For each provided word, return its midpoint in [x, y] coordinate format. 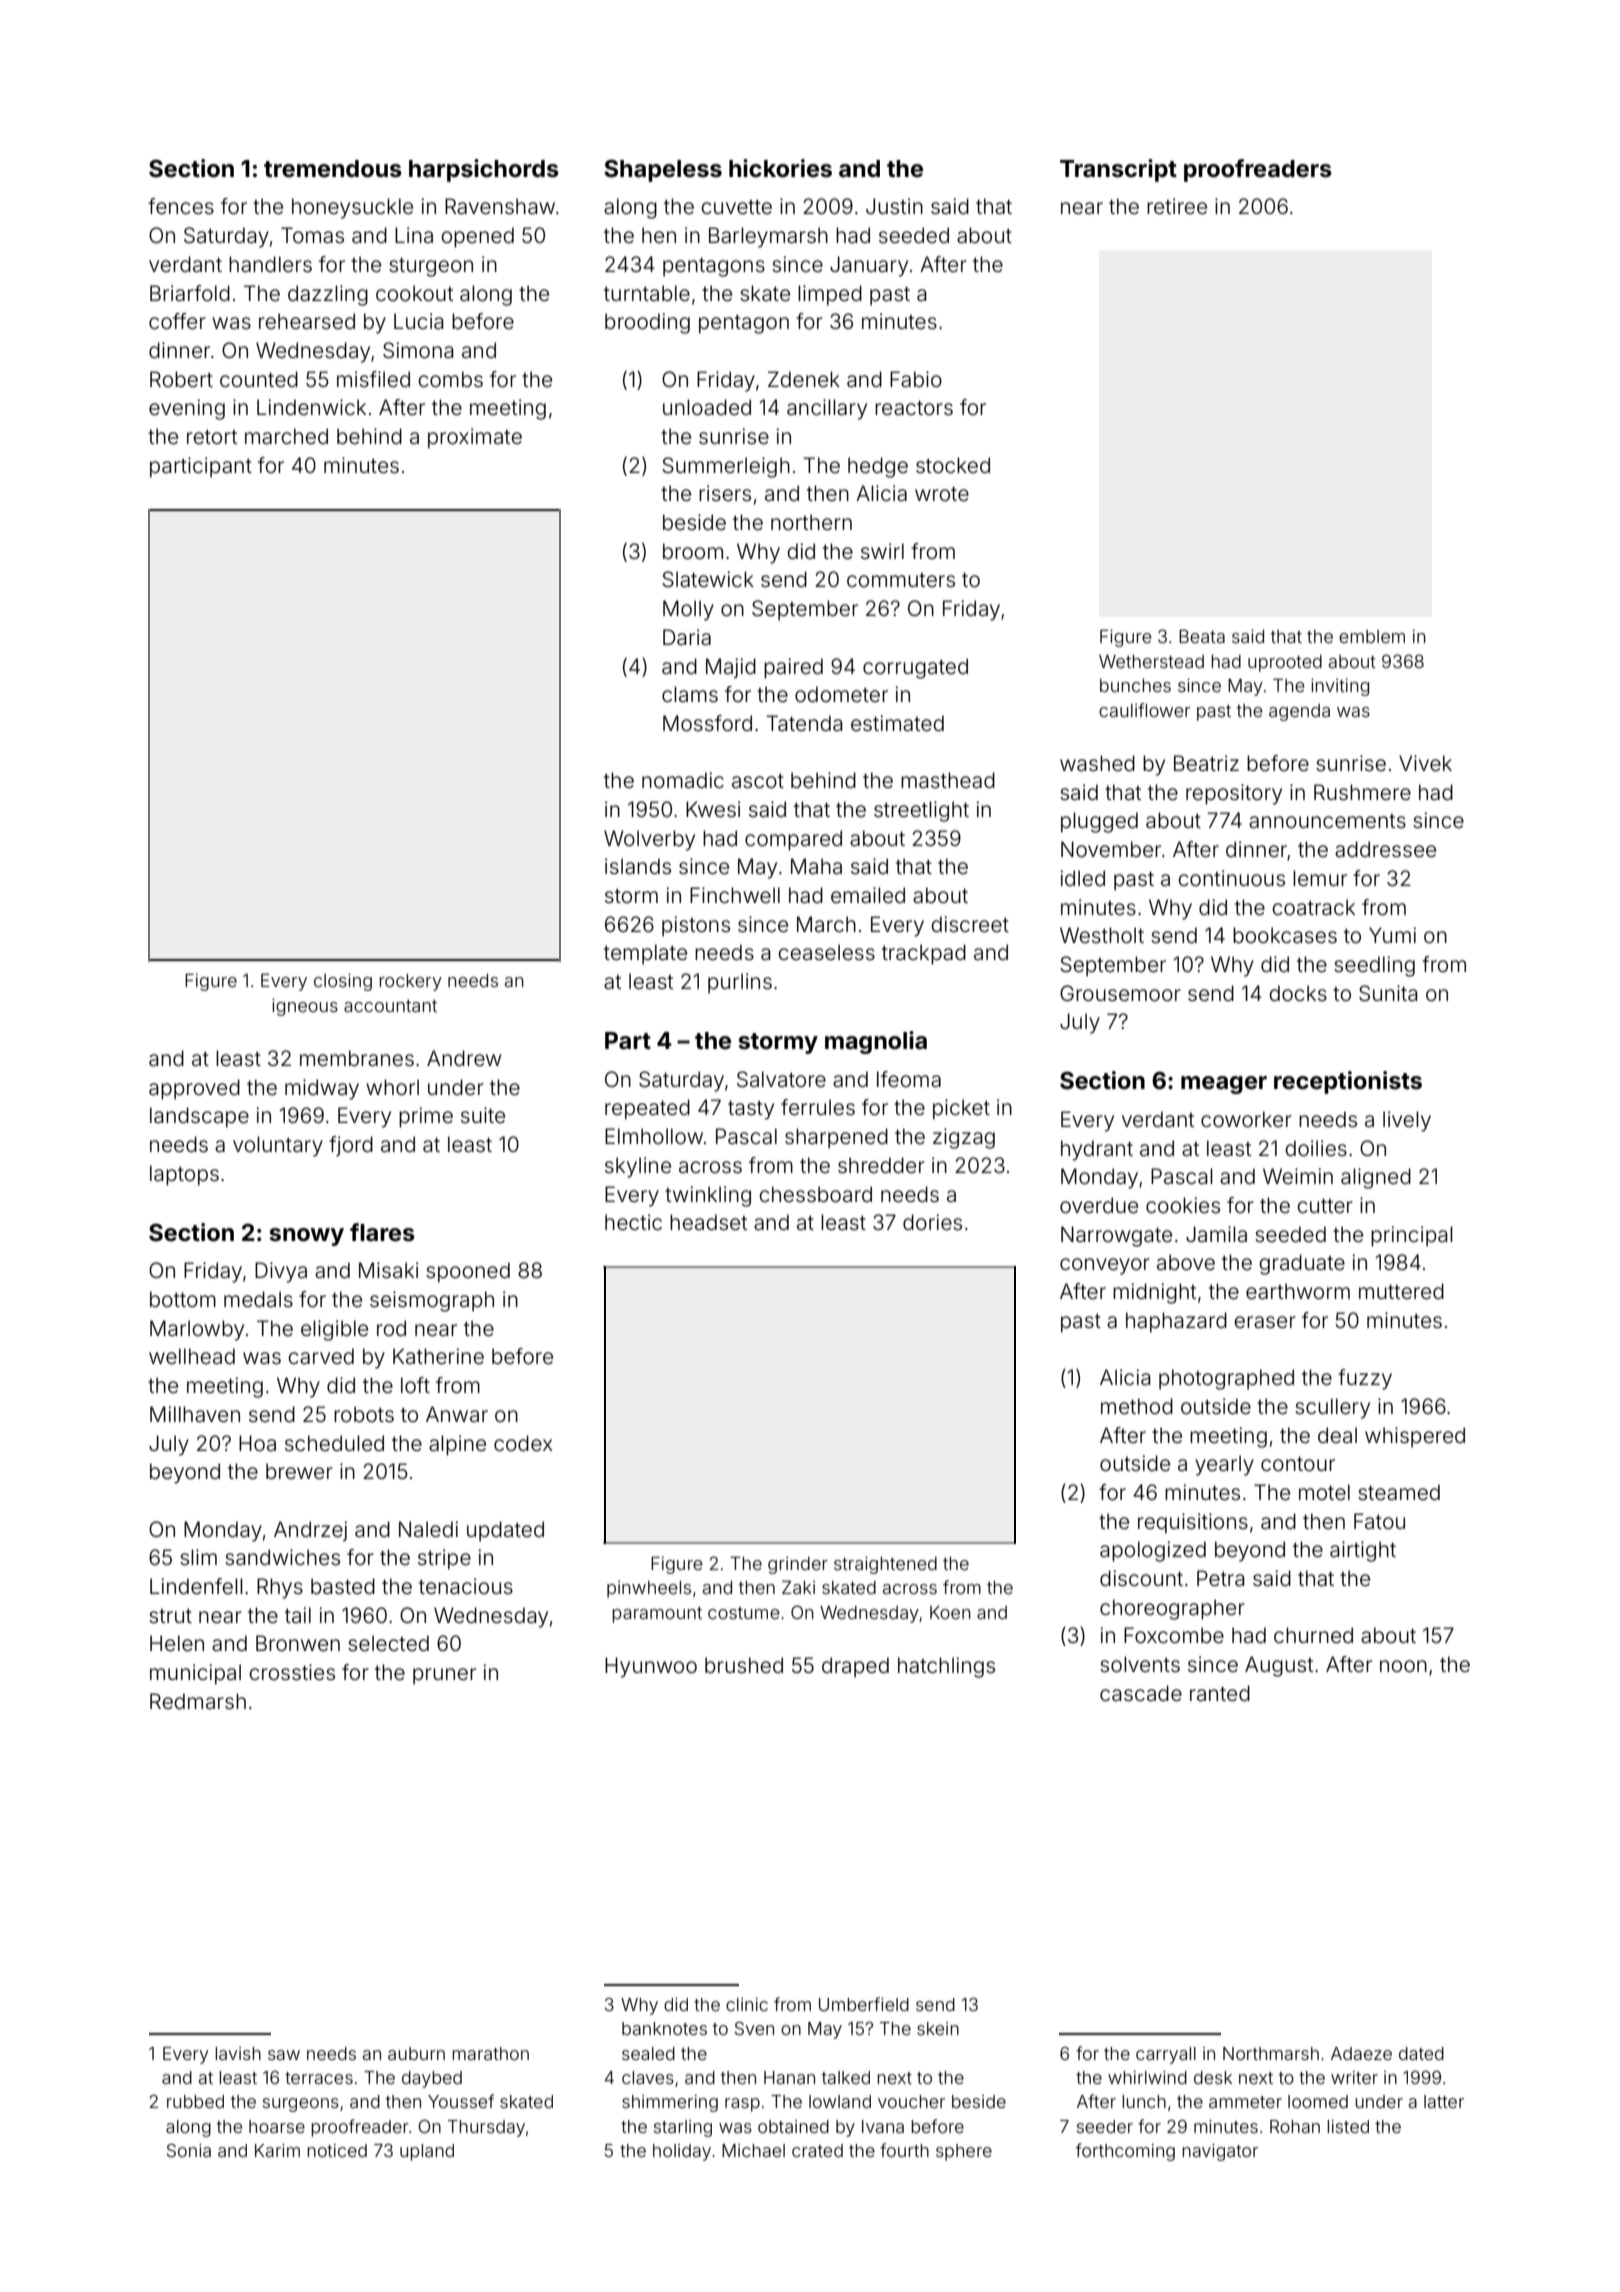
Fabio [916, 379]
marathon [490, 2053]
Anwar [457, 1414]
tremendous [333, 169]
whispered [1415, 1437]
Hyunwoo [651, 1667]
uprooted [1285, 663]
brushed [744, 1665]
